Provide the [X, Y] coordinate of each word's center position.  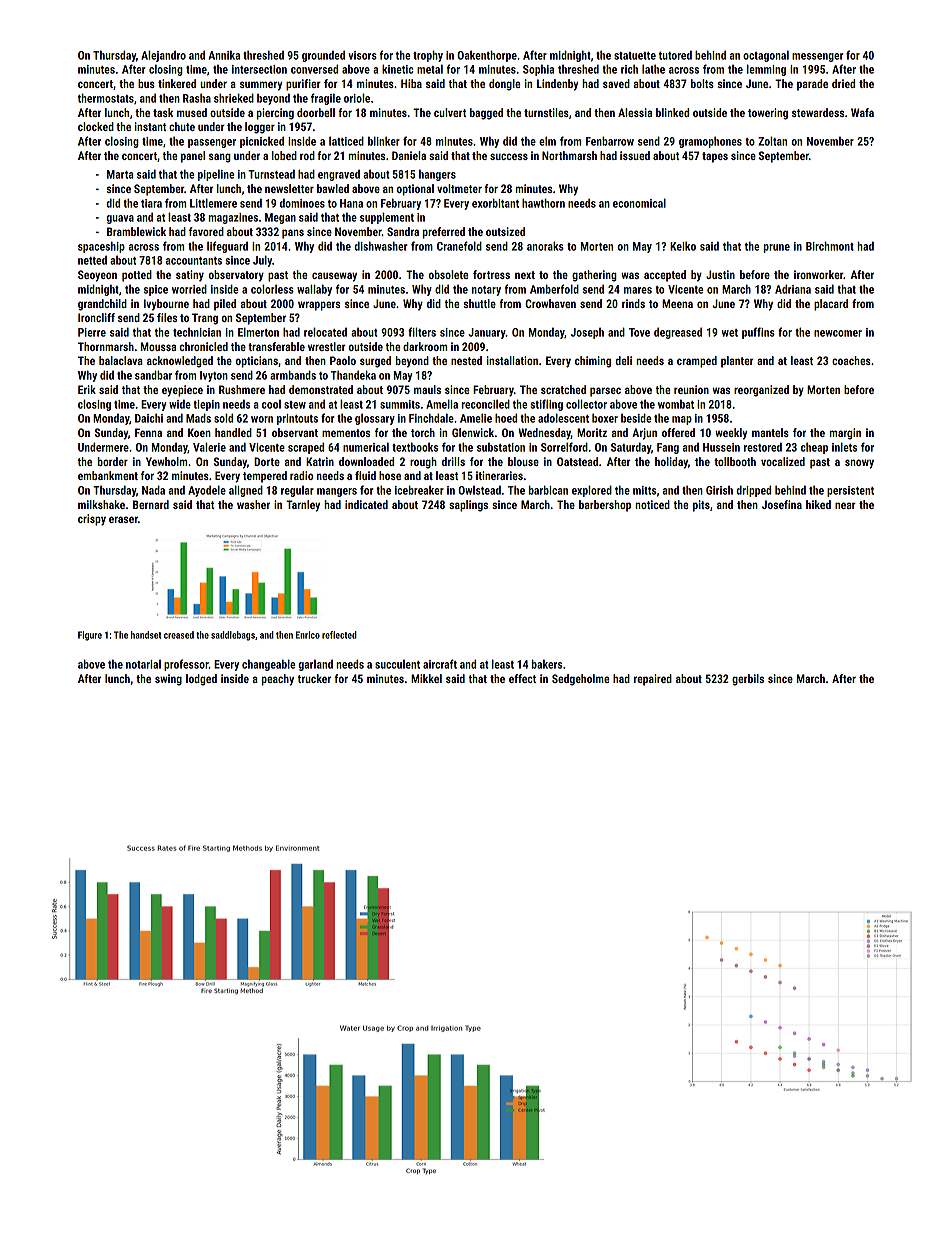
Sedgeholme [581, 680]
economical [639, 203]
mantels [770, 432]
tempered [265, 477]
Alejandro [163, 56]
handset [146, 635]
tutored [675, 55]
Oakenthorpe [487, 56]
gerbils [748, 680]
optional [415, 190]
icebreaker [419, 490]
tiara [151, 203]
